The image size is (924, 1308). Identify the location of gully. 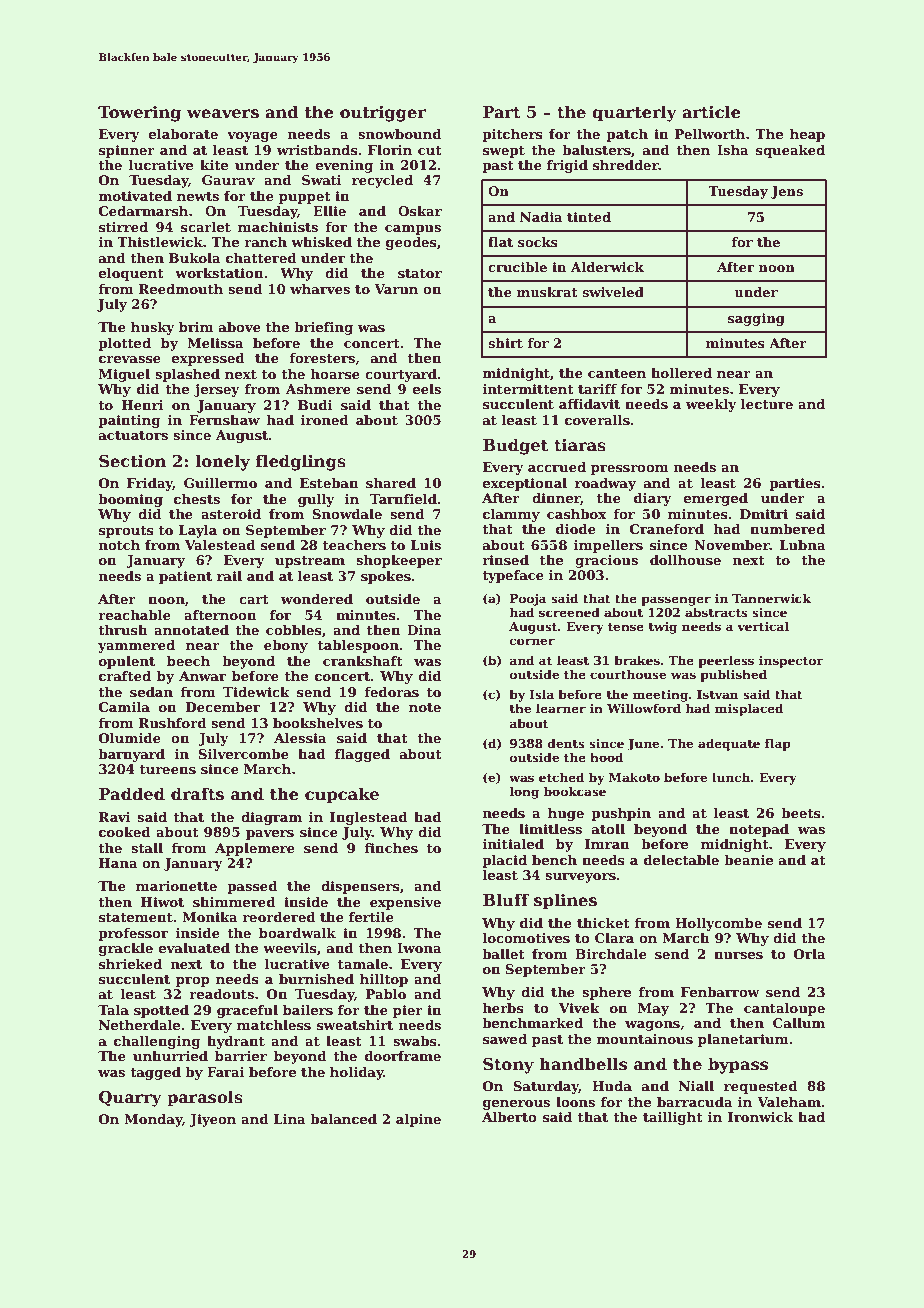
(316, 500).
